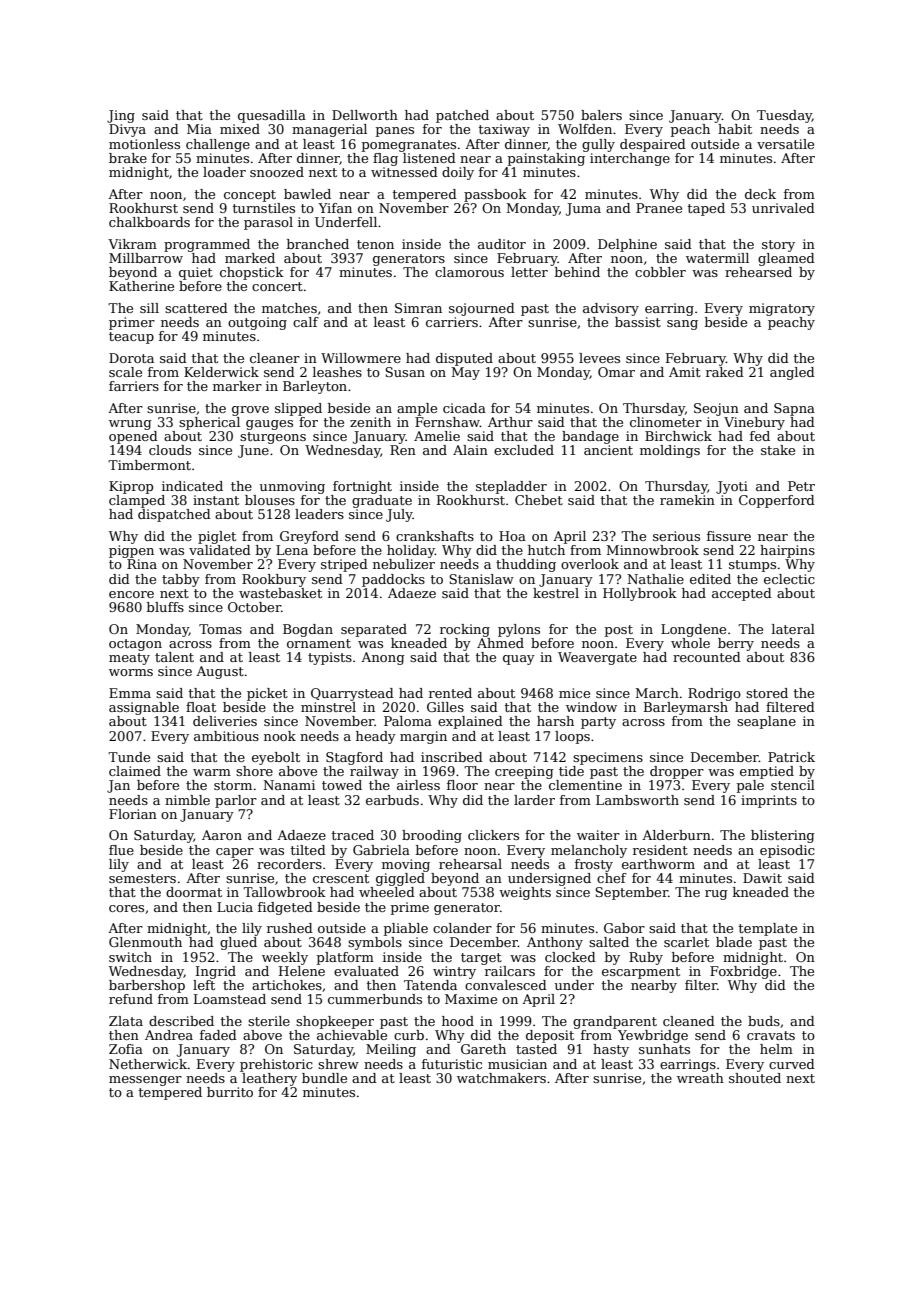 This page has height=1308, width=924. I want to click on Dellworth, so click(365, 115).
